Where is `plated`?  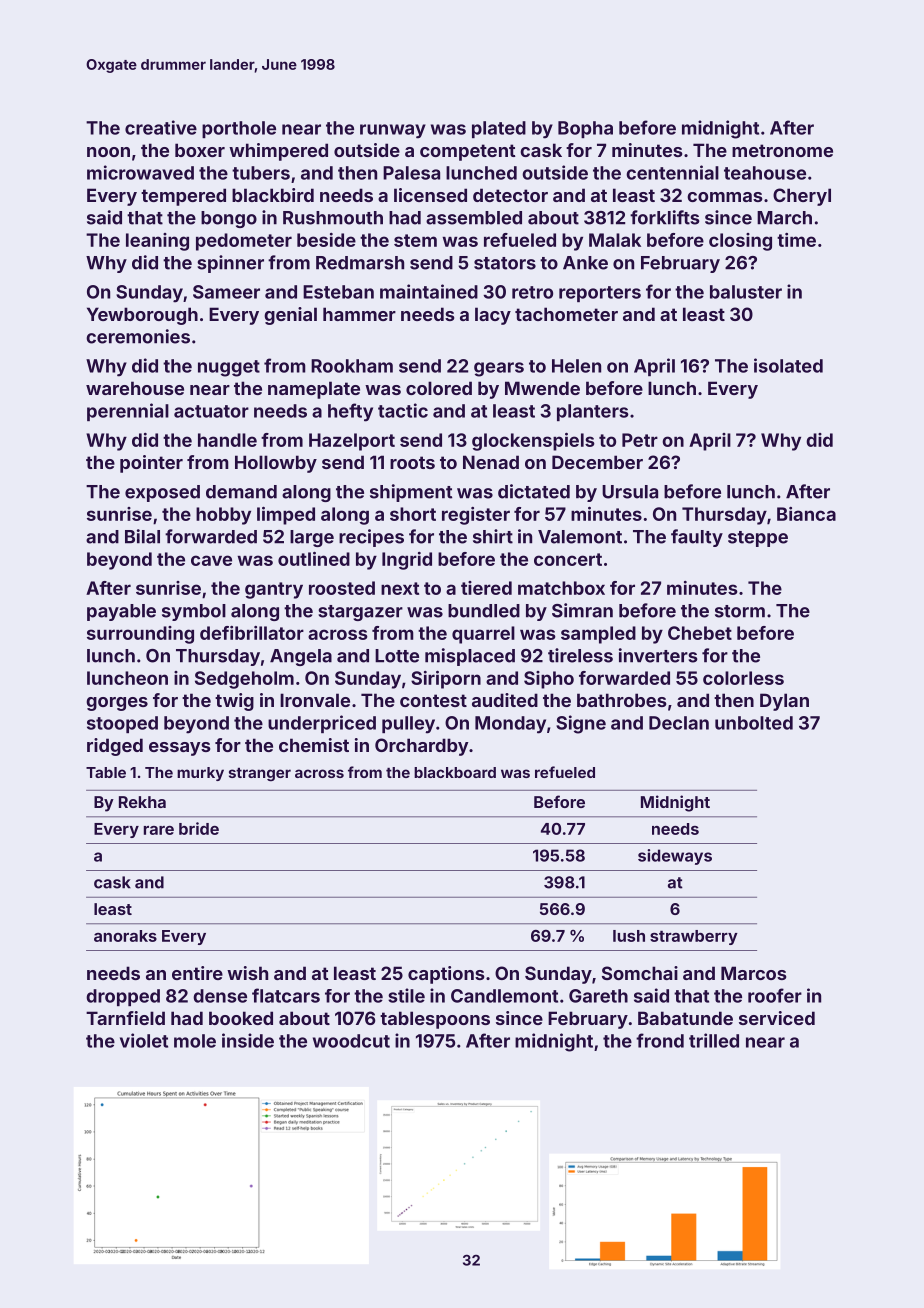 plated is located at coordinates (499, 129).
